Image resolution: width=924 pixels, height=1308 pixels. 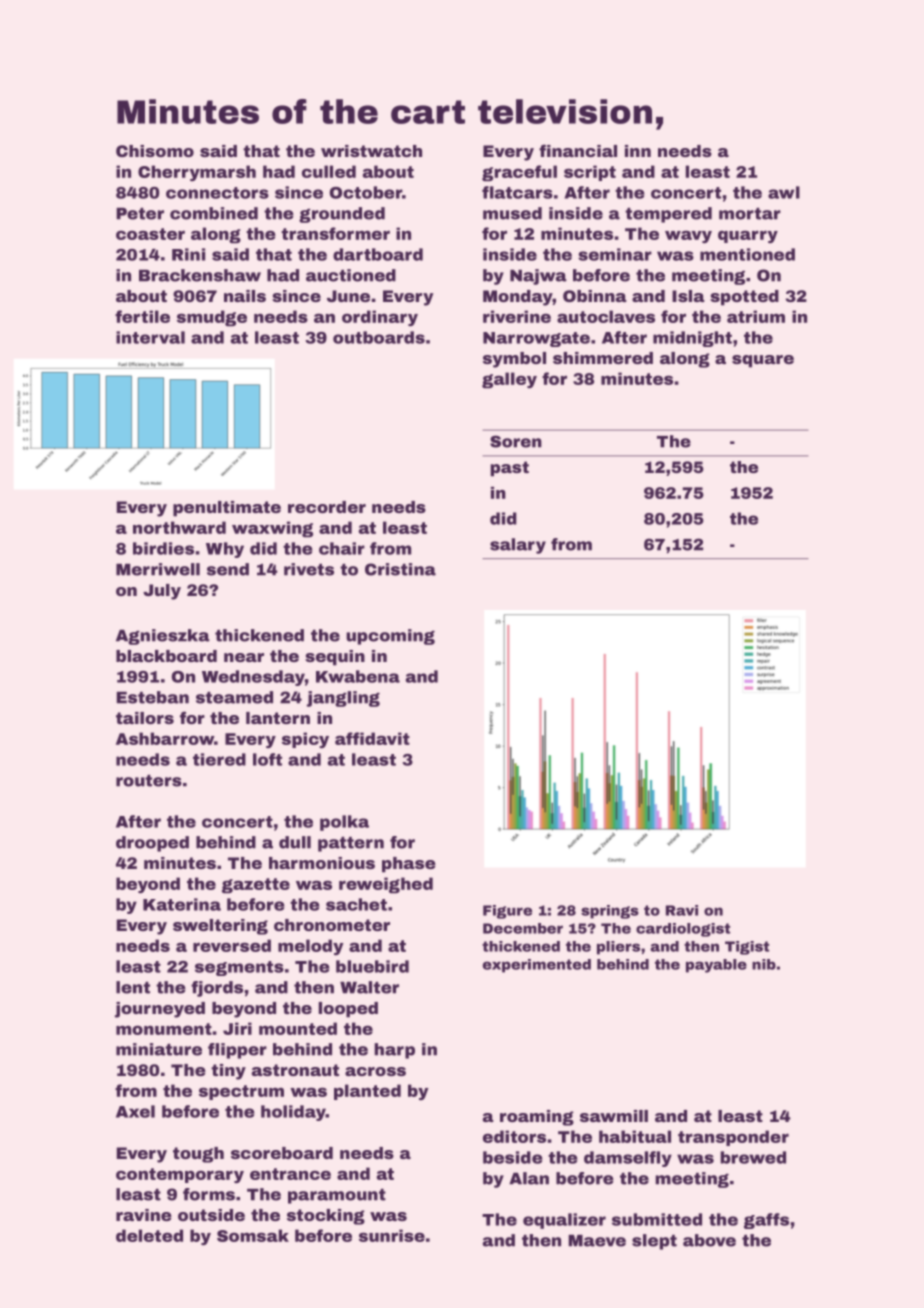 What do you see at coordinates (514, 360) in the image?
I see `symbol` at bounding box center [514, 360].
